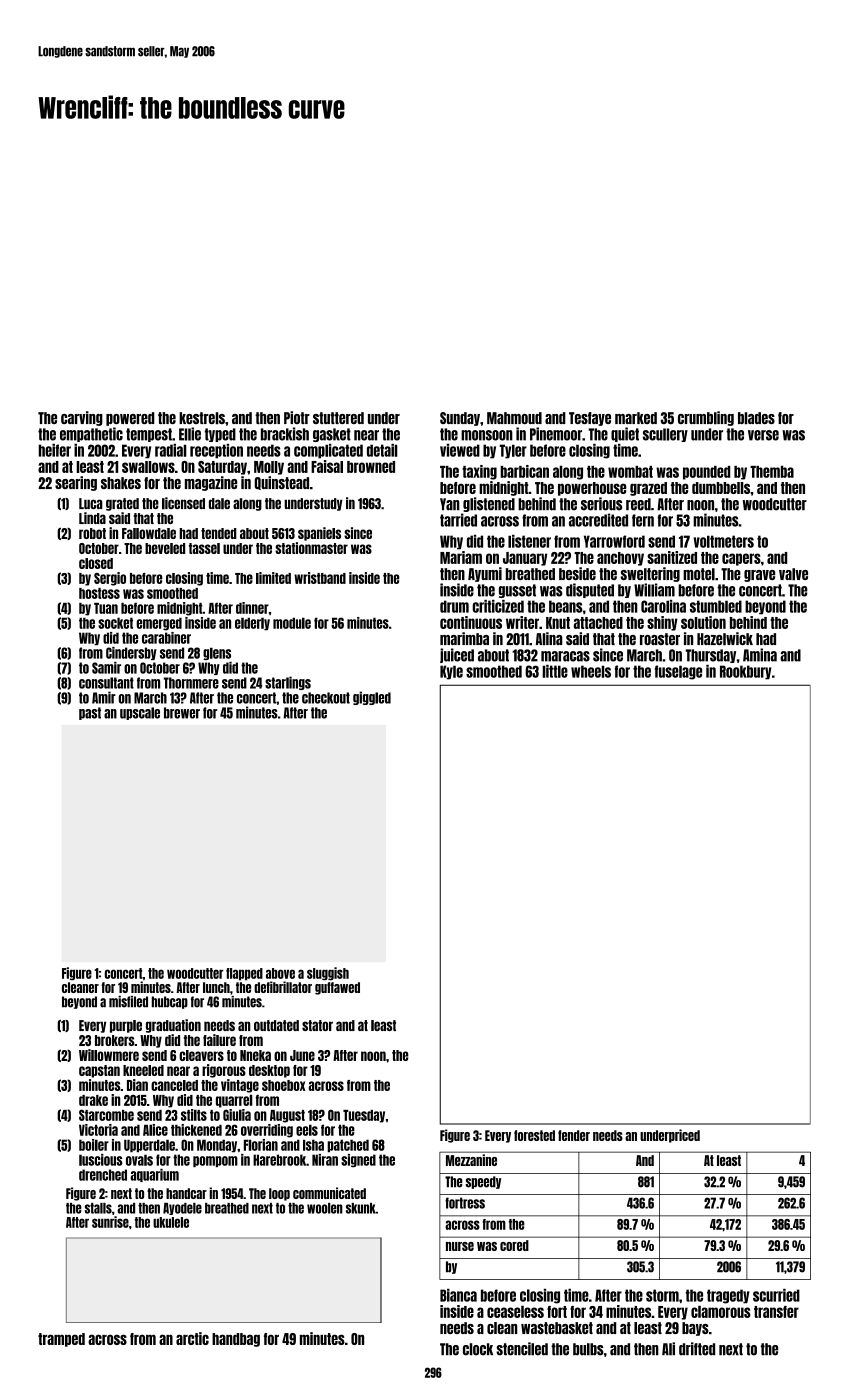 The height and width of the screenshot is (1400, 849). What do you see at coordinates (728, 1296) in the screenshot?
I see `tragedy` at bounding box center [728, 1296].
